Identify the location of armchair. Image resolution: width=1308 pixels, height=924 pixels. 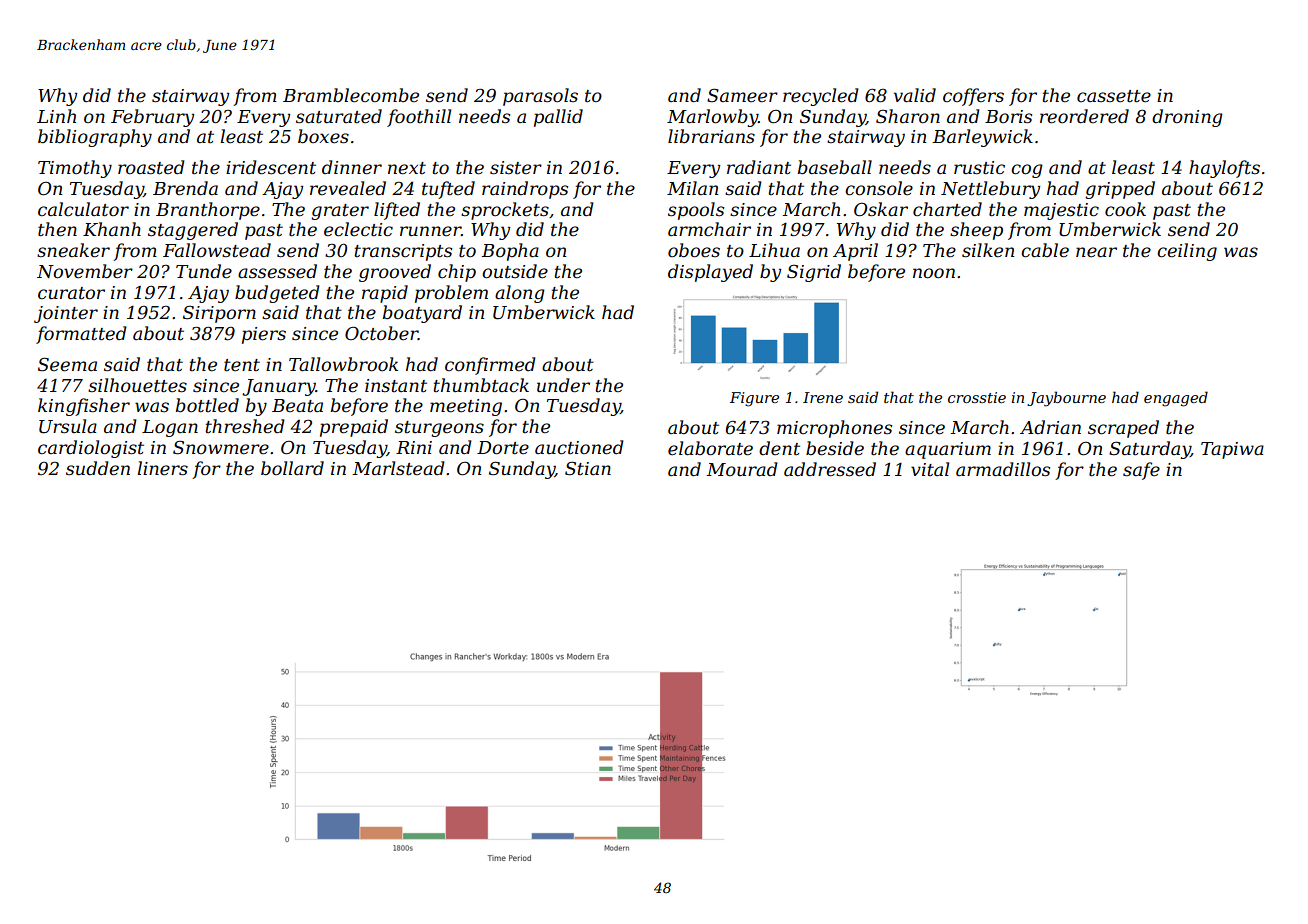
(709, 229).
